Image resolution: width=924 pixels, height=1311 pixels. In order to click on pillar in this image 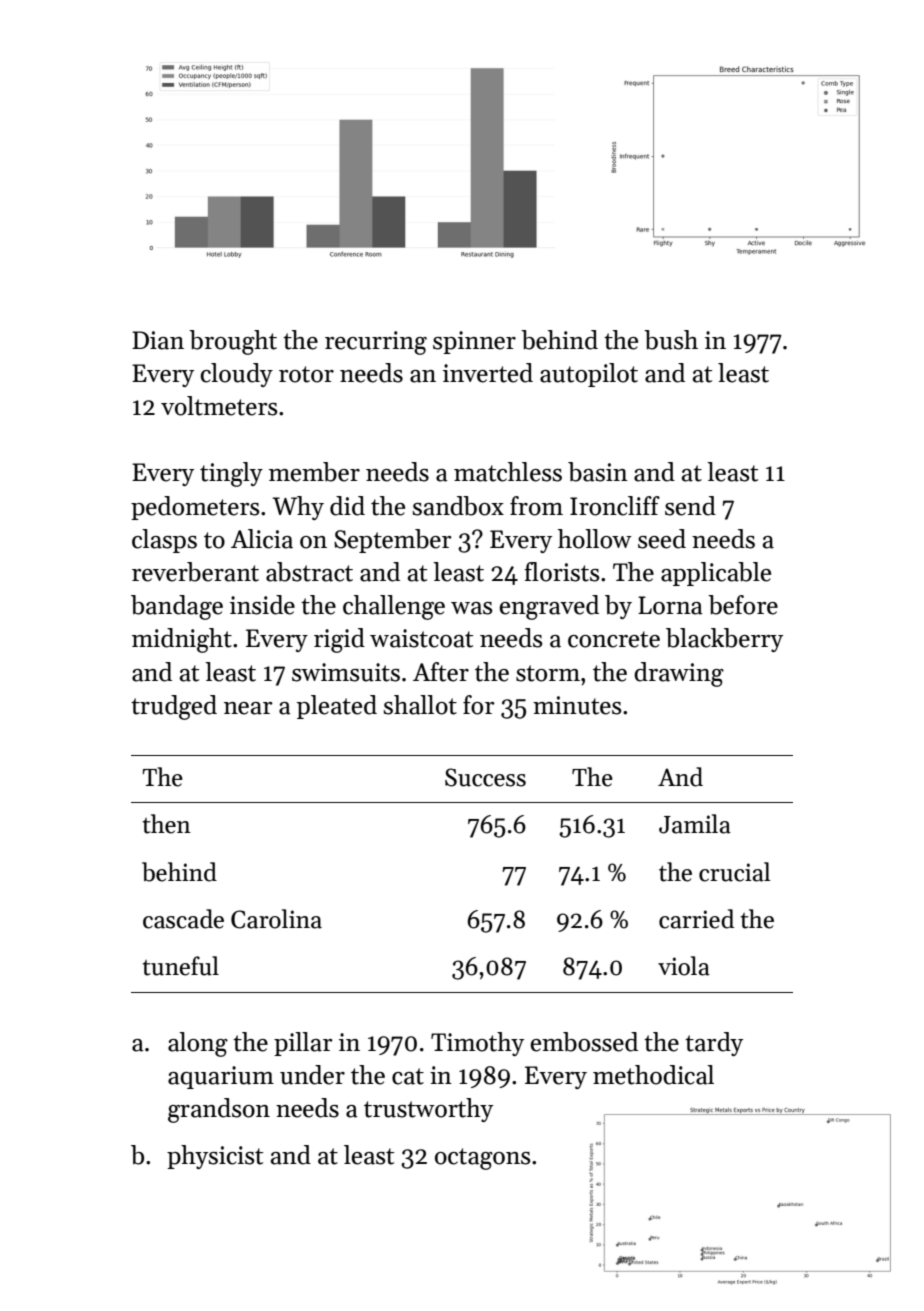, I will do `click(303, 1044)`.
